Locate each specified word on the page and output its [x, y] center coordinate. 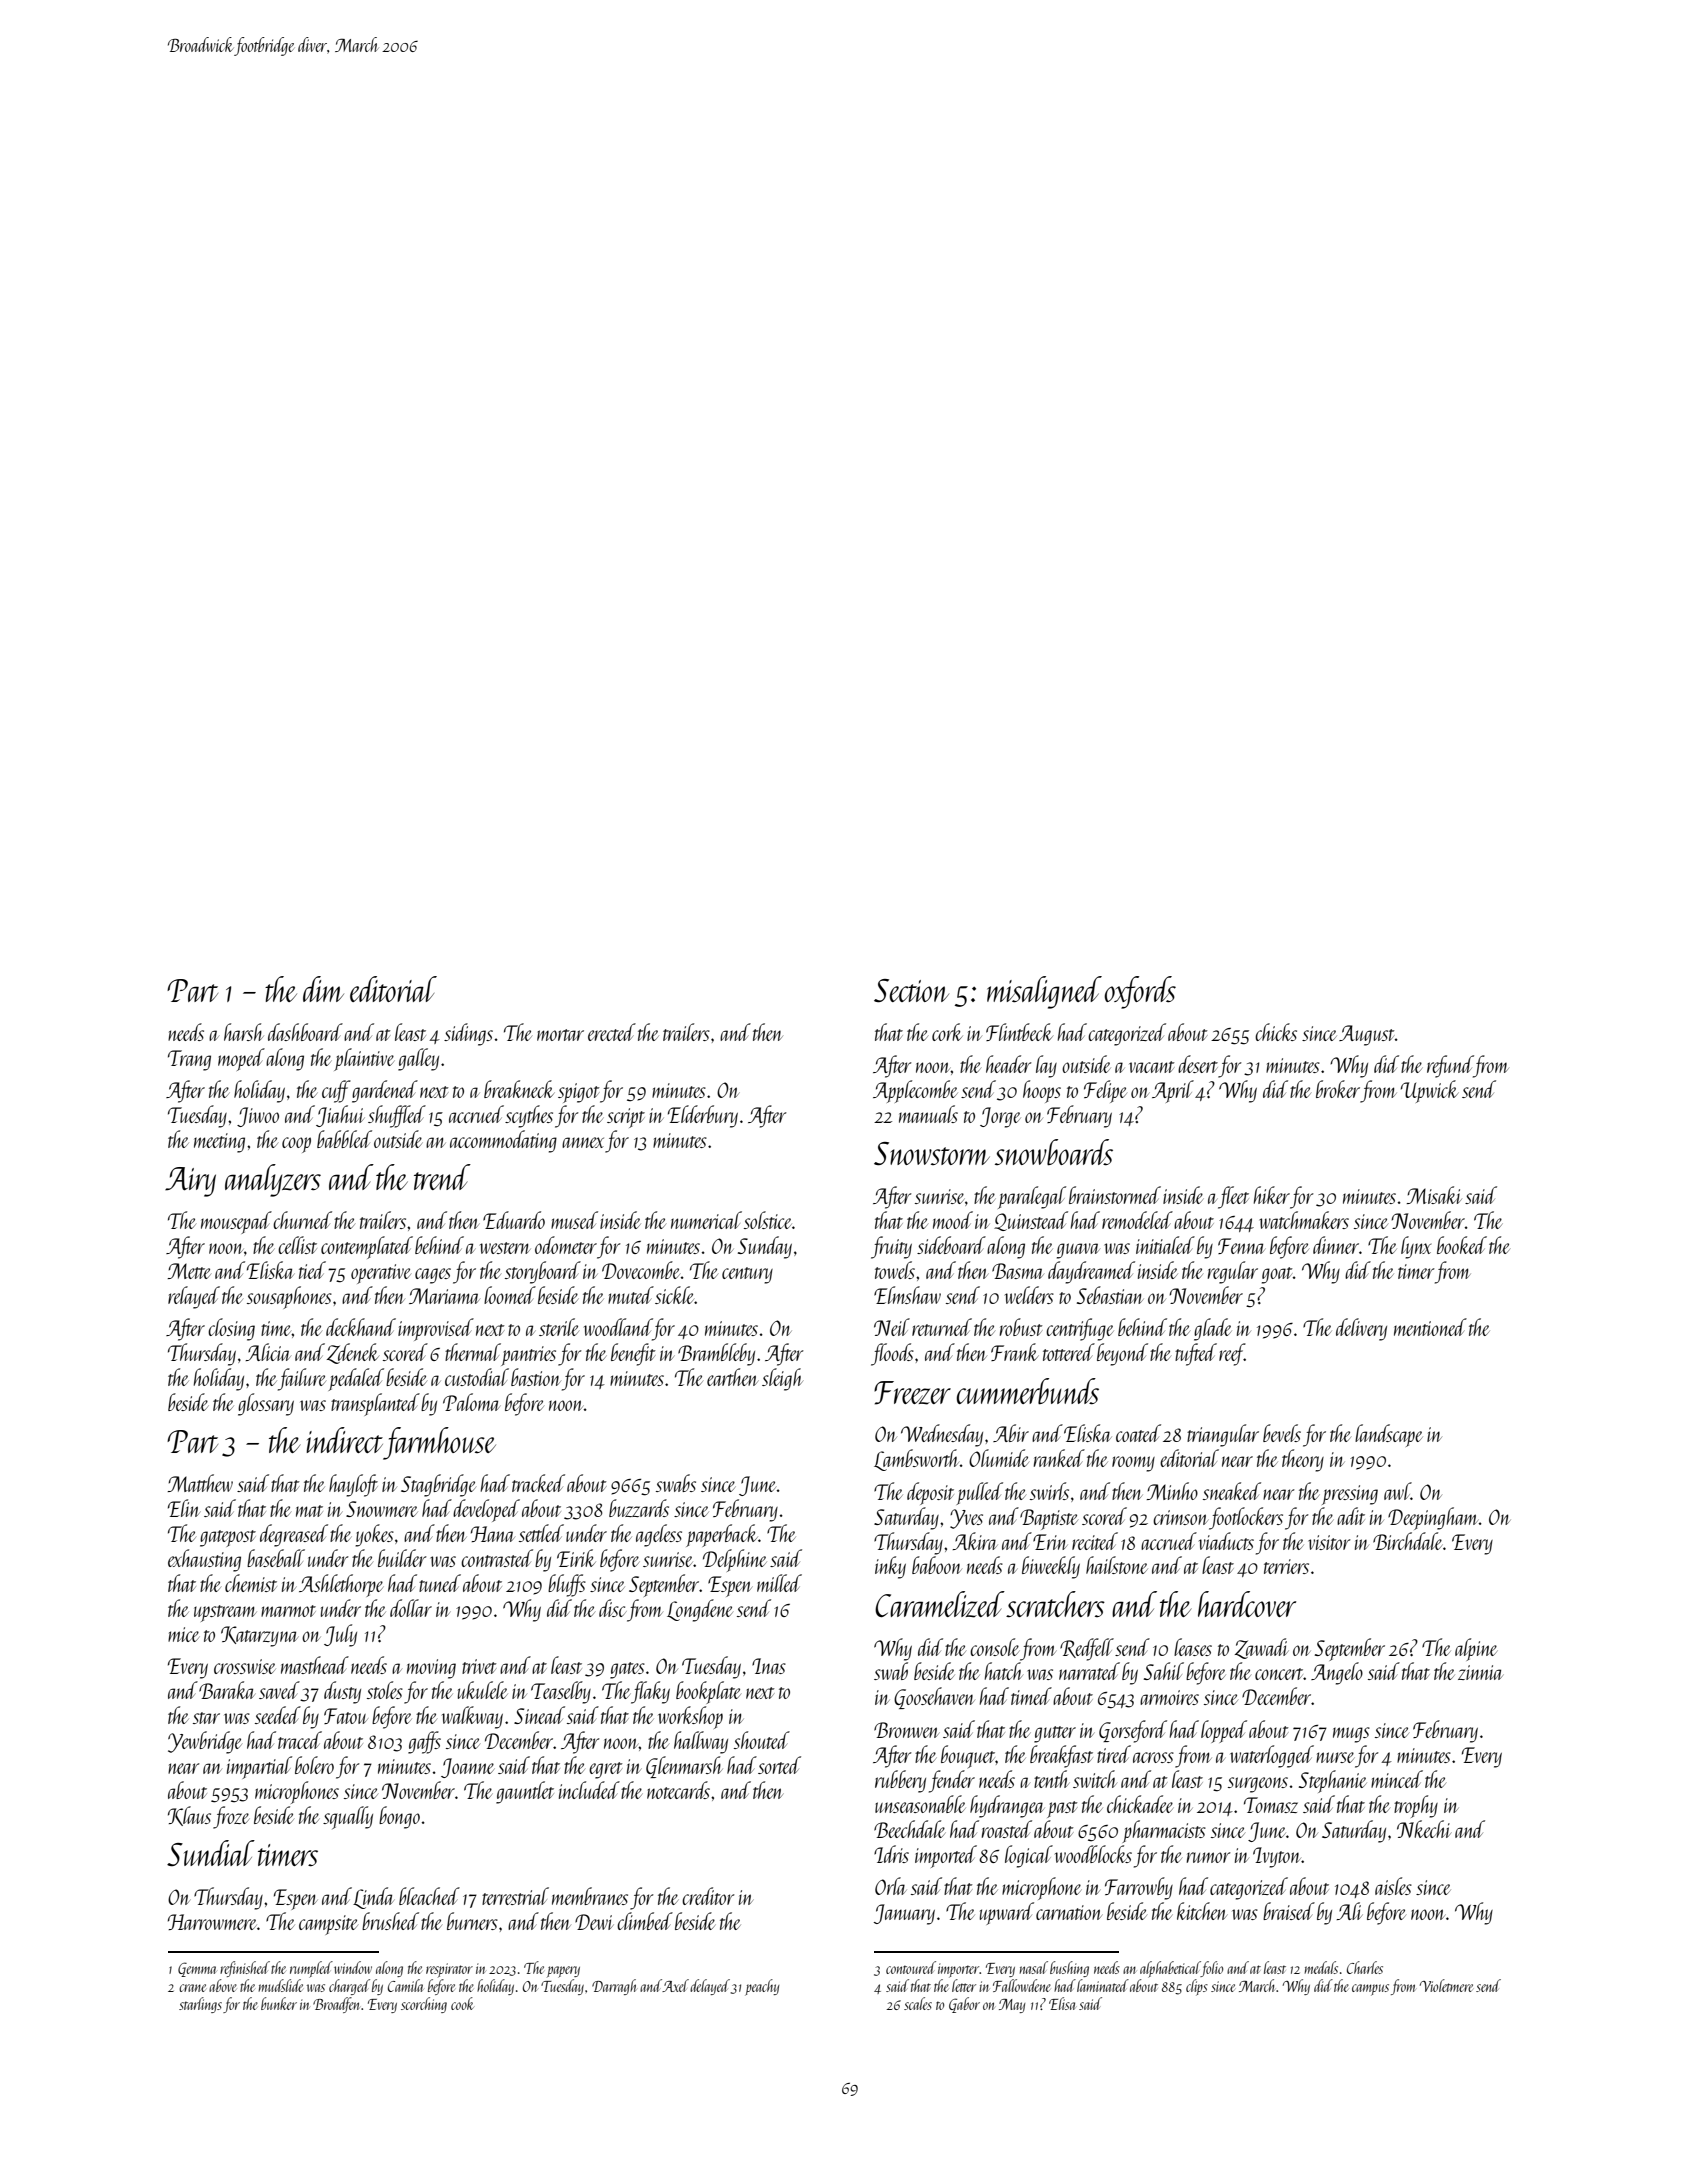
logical [1029, 1856]
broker [1338, 1089]
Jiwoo [258, 1117]
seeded [278, 1715]
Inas [769, 1666]
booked [1462, 1245]
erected [612, 1032]
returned [942, 1327]
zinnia [1480, 1672]
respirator [449, 1970]
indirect [344, 1440]
